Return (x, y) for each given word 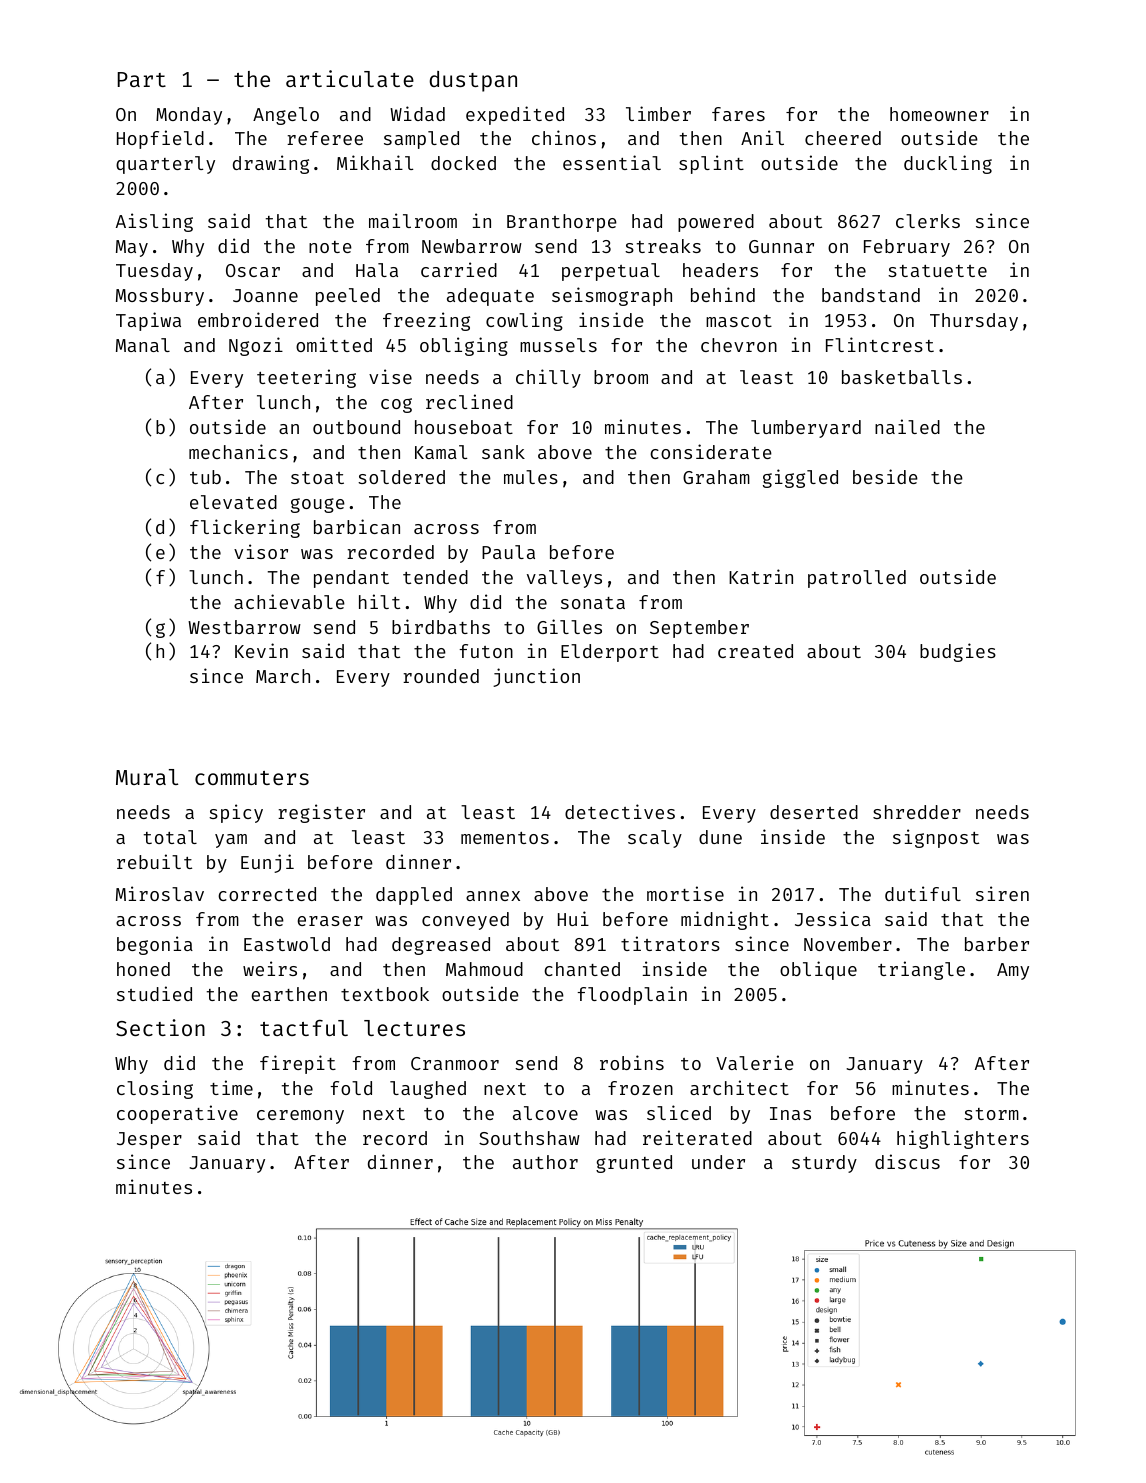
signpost (936, 838)
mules (531, 477)
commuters (252, 778)
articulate (350, 78)
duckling (948, 164)
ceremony (300, 1117)
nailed (907, 426)
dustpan (473, 81)
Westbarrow (244, 627)
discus (907, 1161)
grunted (634, 1164)
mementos (505, 838)
